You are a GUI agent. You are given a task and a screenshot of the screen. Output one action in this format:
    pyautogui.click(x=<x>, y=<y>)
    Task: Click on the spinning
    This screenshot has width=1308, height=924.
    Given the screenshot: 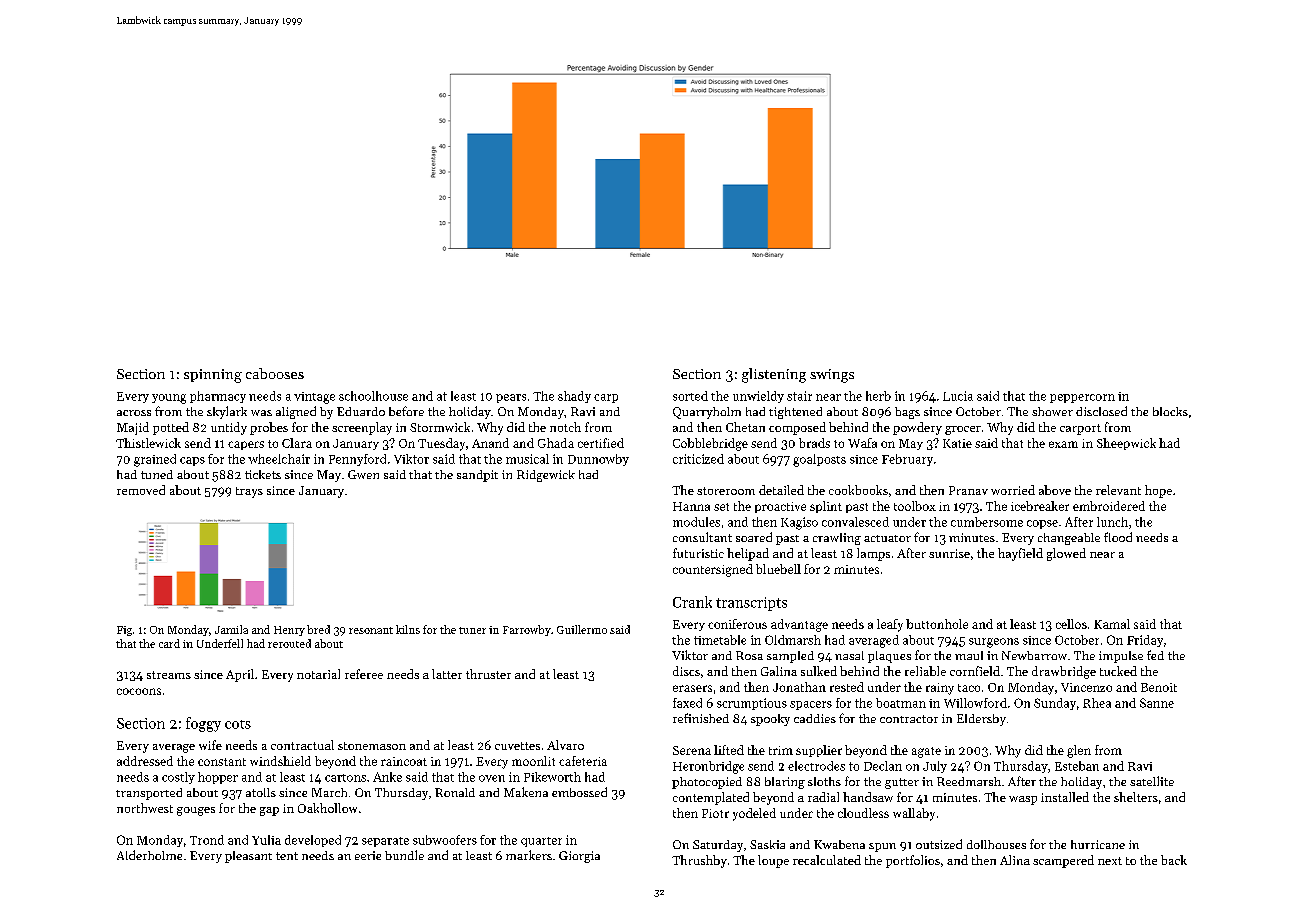 What is the action you would take?
    pyautogui.click(x=213, y=376)
